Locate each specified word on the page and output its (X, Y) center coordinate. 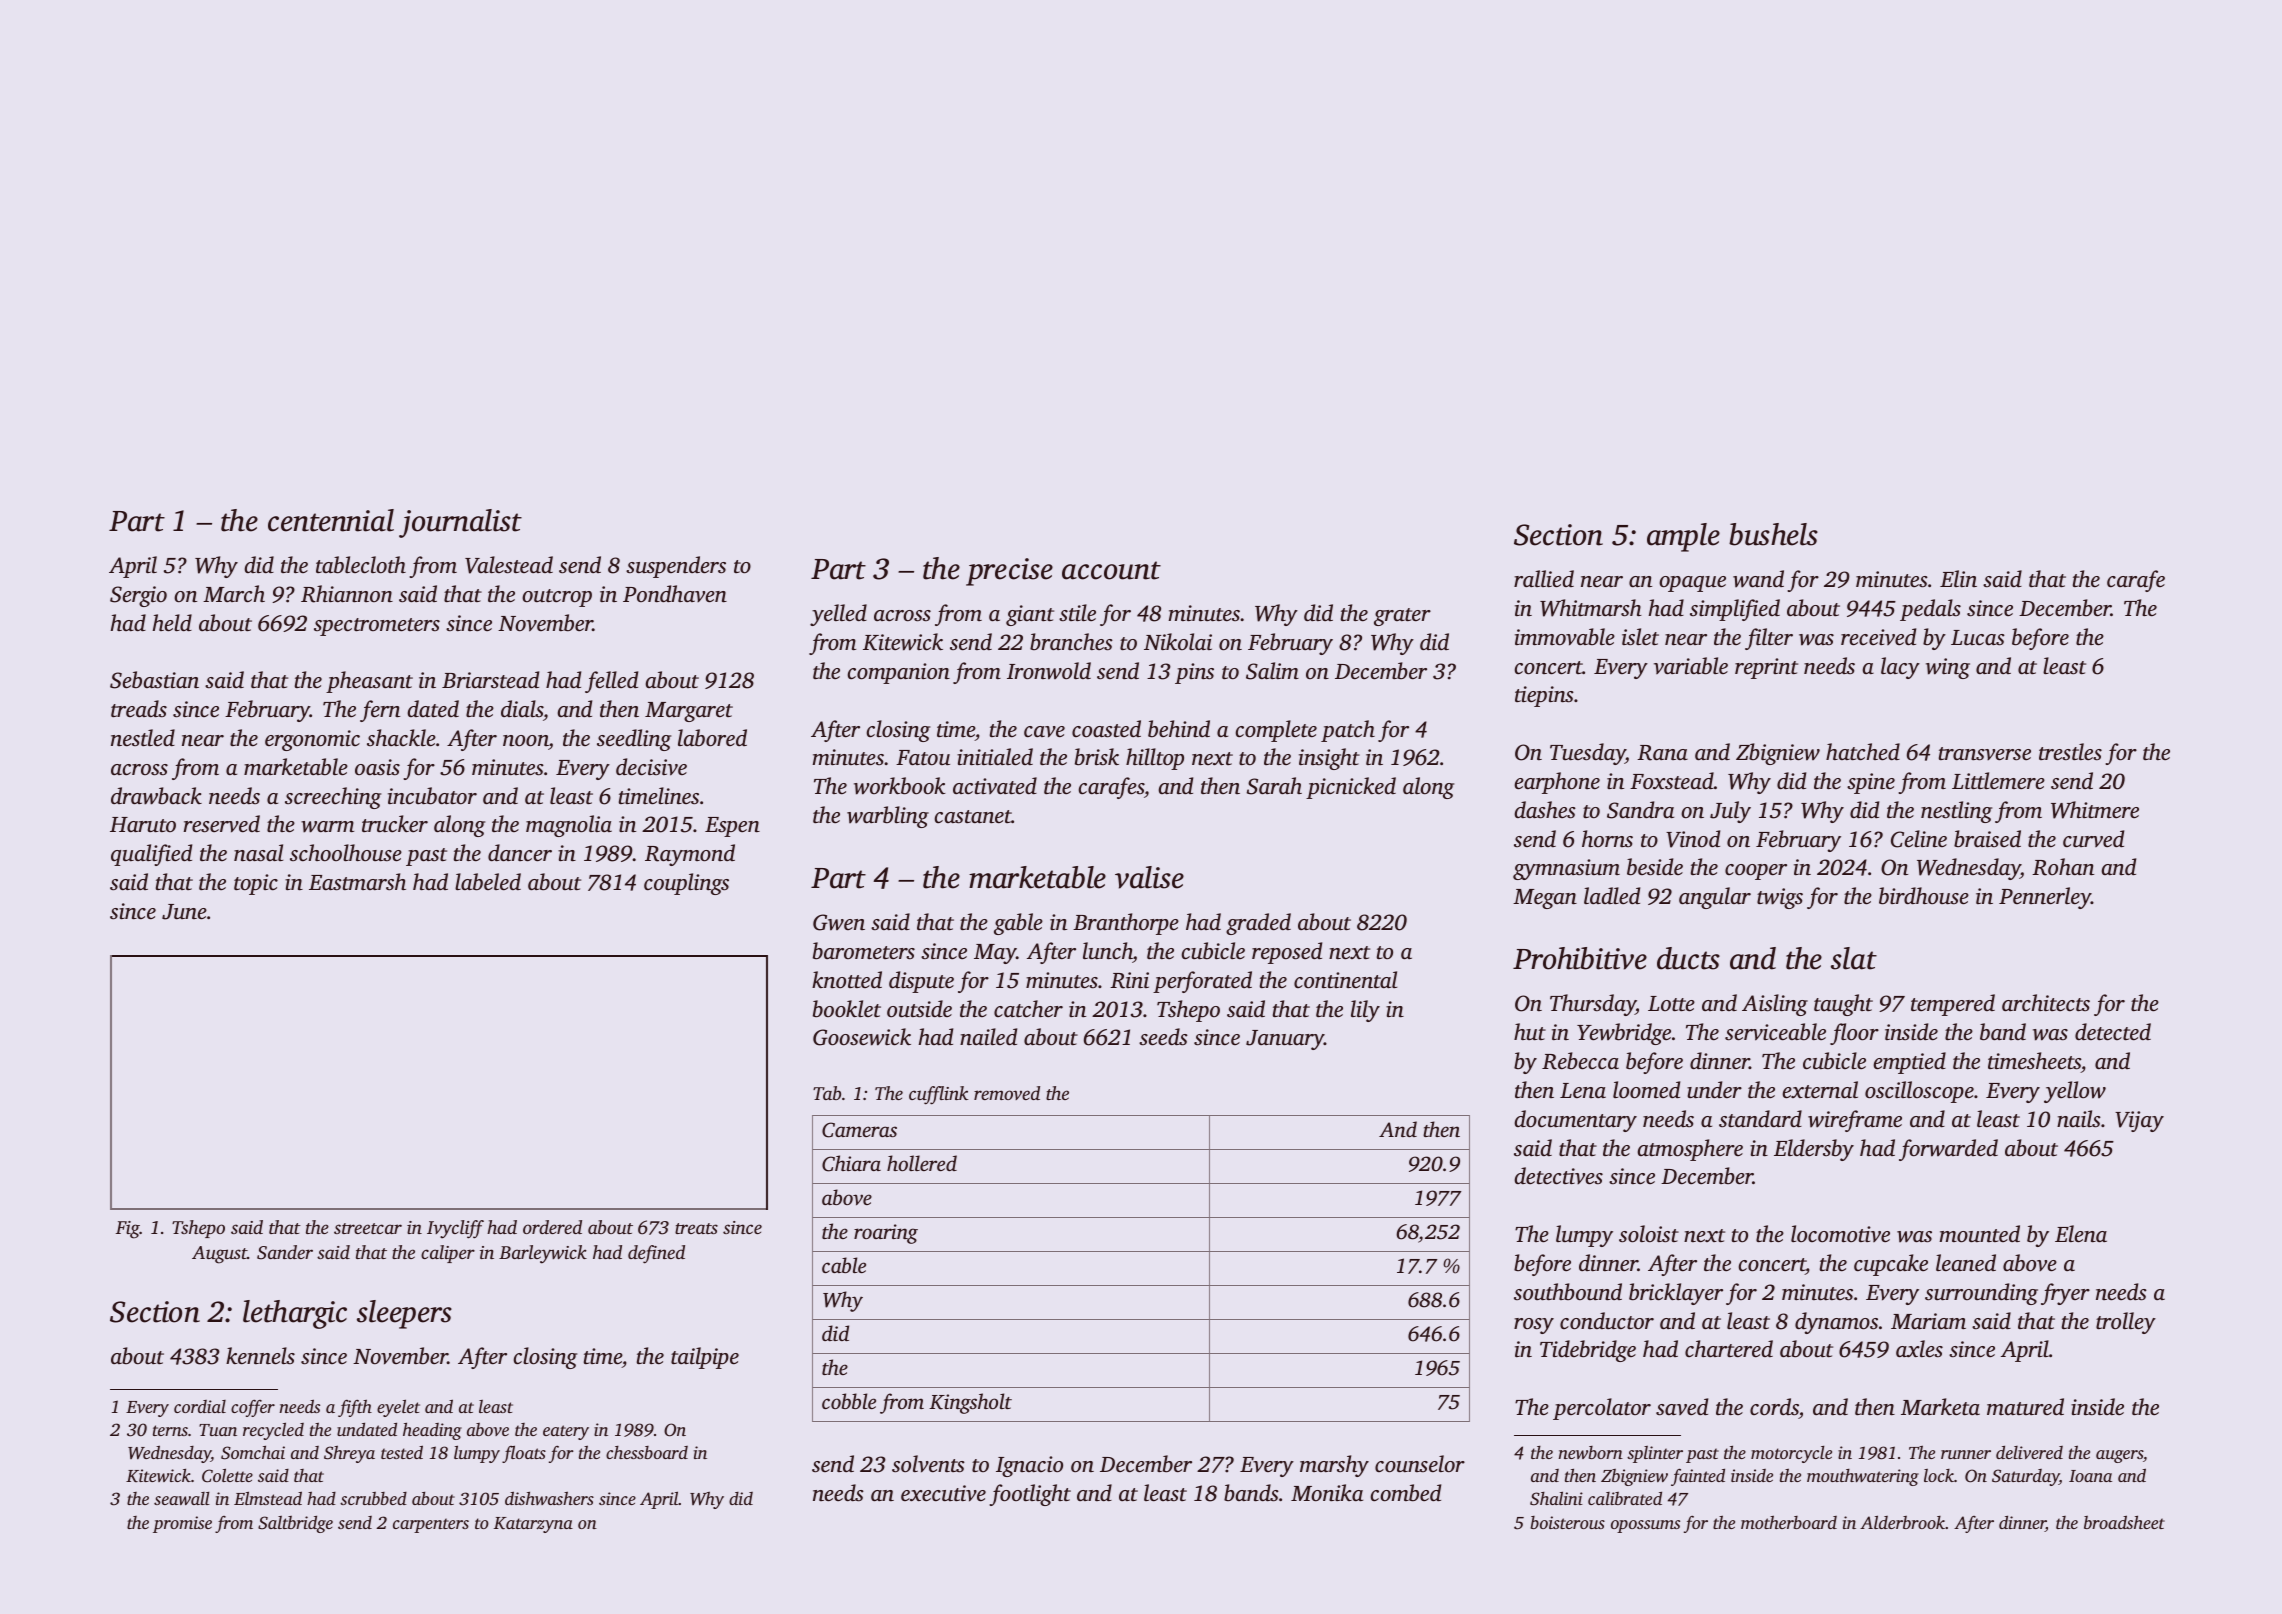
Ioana (2090, 1476)
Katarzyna (533, 1525)
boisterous (1567, 1522)
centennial (331, 520)
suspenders (676, 567)
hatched (1863, 752)
